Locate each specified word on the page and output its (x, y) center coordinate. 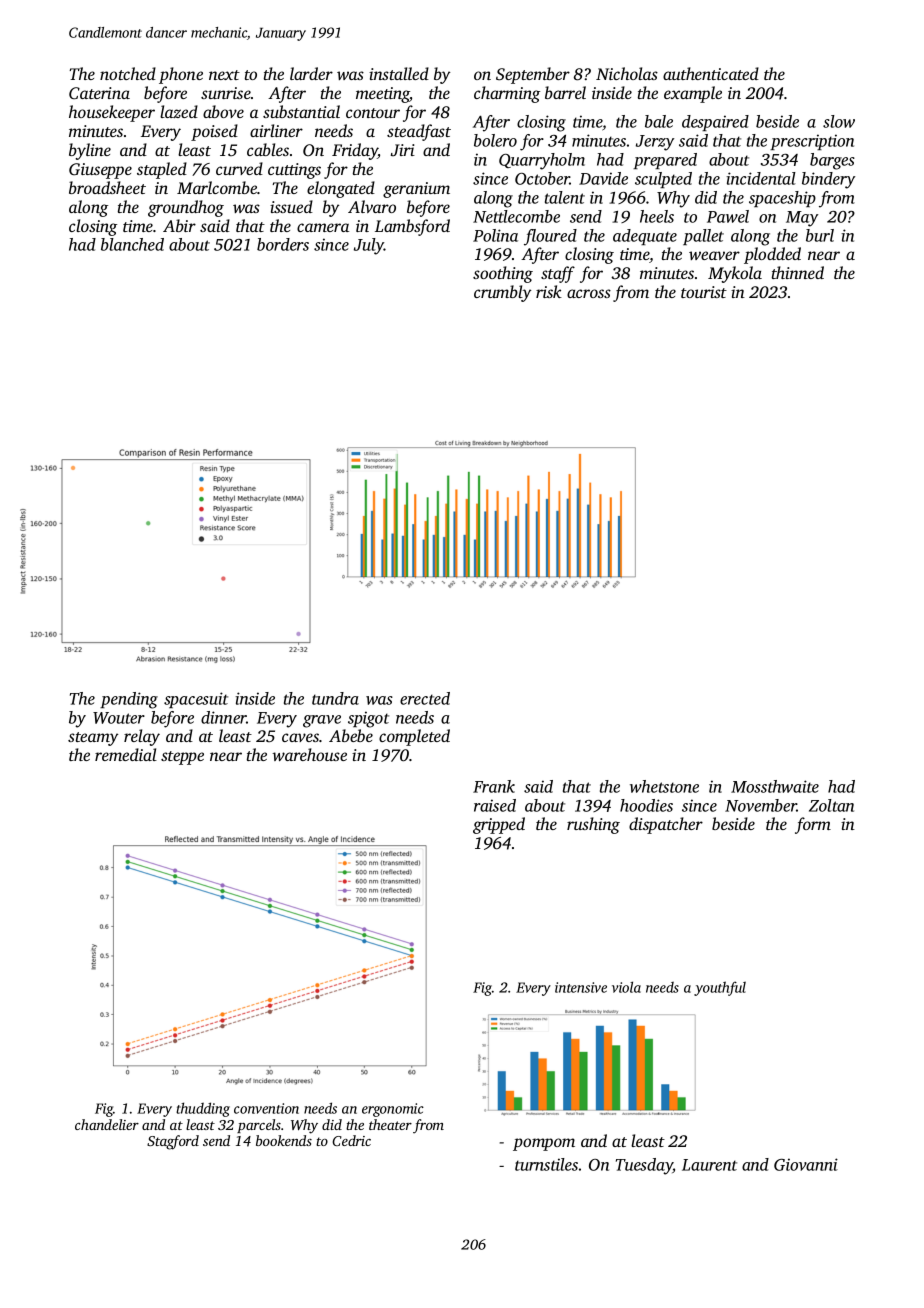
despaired (715, 123)
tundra (335, 698)
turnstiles (546, 1164)
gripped (499, 825)
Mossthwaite (775, 786)
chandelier (107, 1124)
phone (181, 75)
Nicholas (627, 73)
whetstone (664, 786)
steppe (182, 758)
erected (425, 698)
